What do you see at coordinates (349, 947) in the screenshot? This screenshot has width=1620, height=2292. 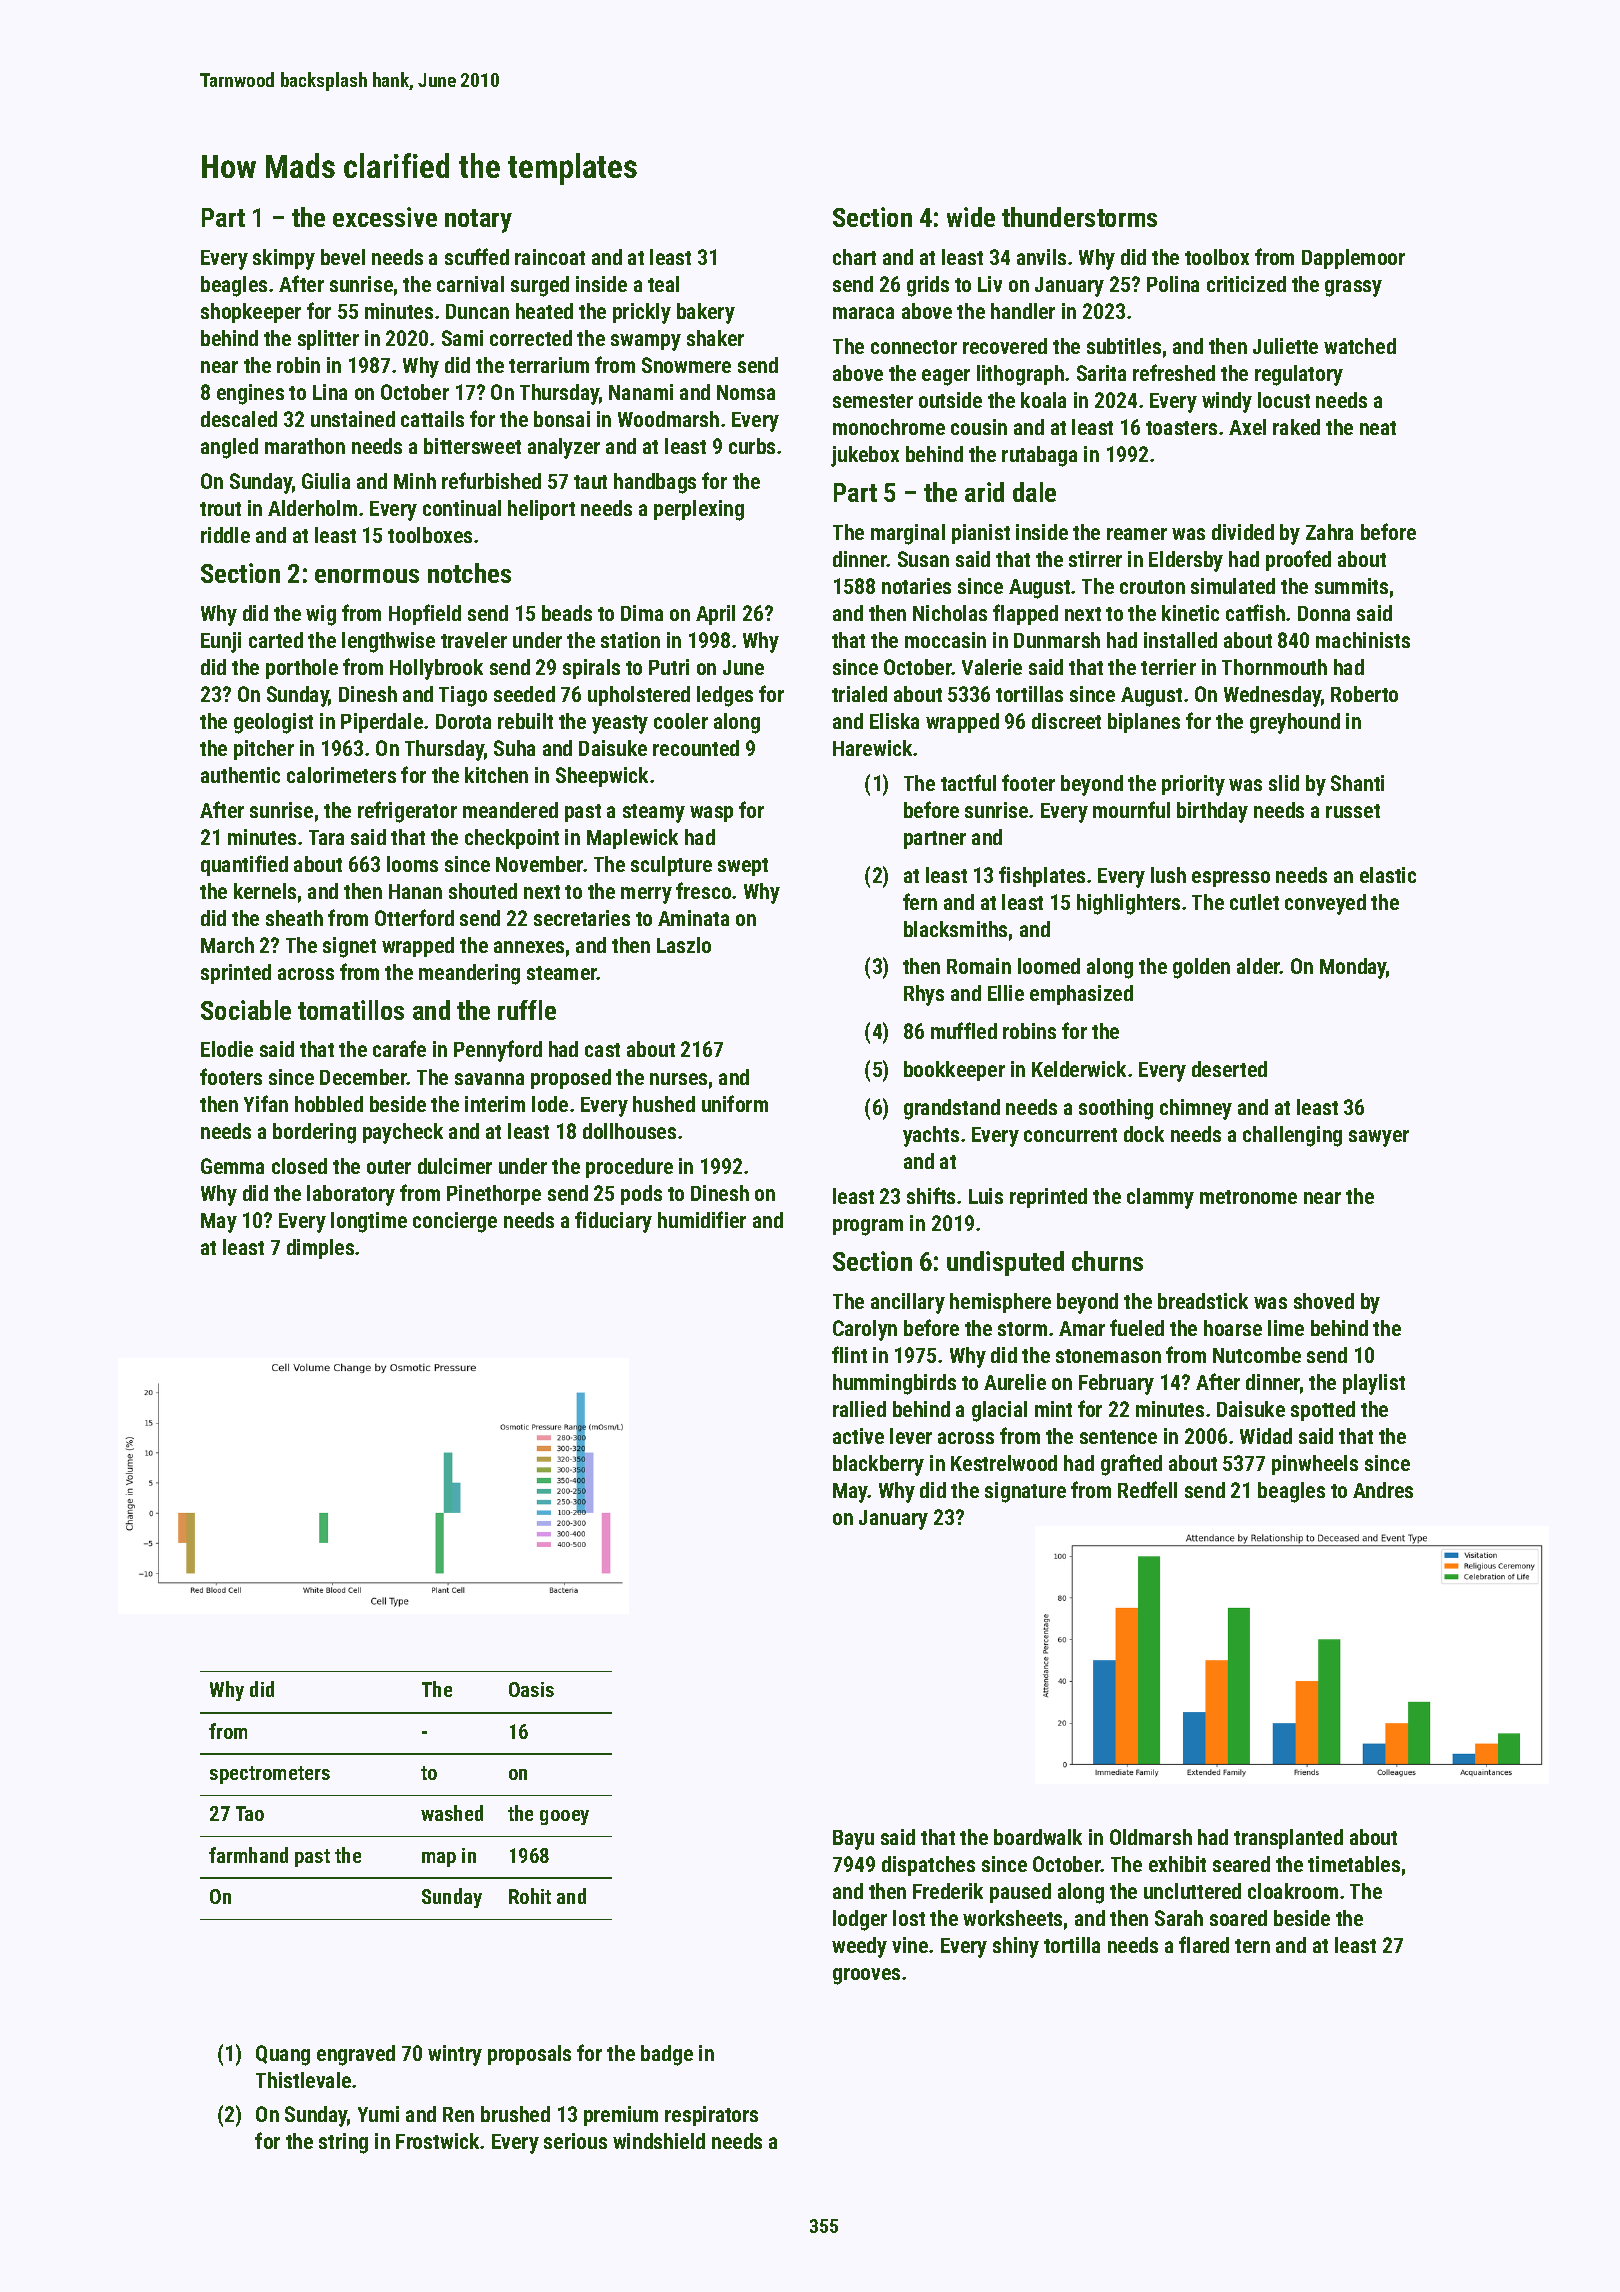 I see `signet` at bounding box center [349, 947].
